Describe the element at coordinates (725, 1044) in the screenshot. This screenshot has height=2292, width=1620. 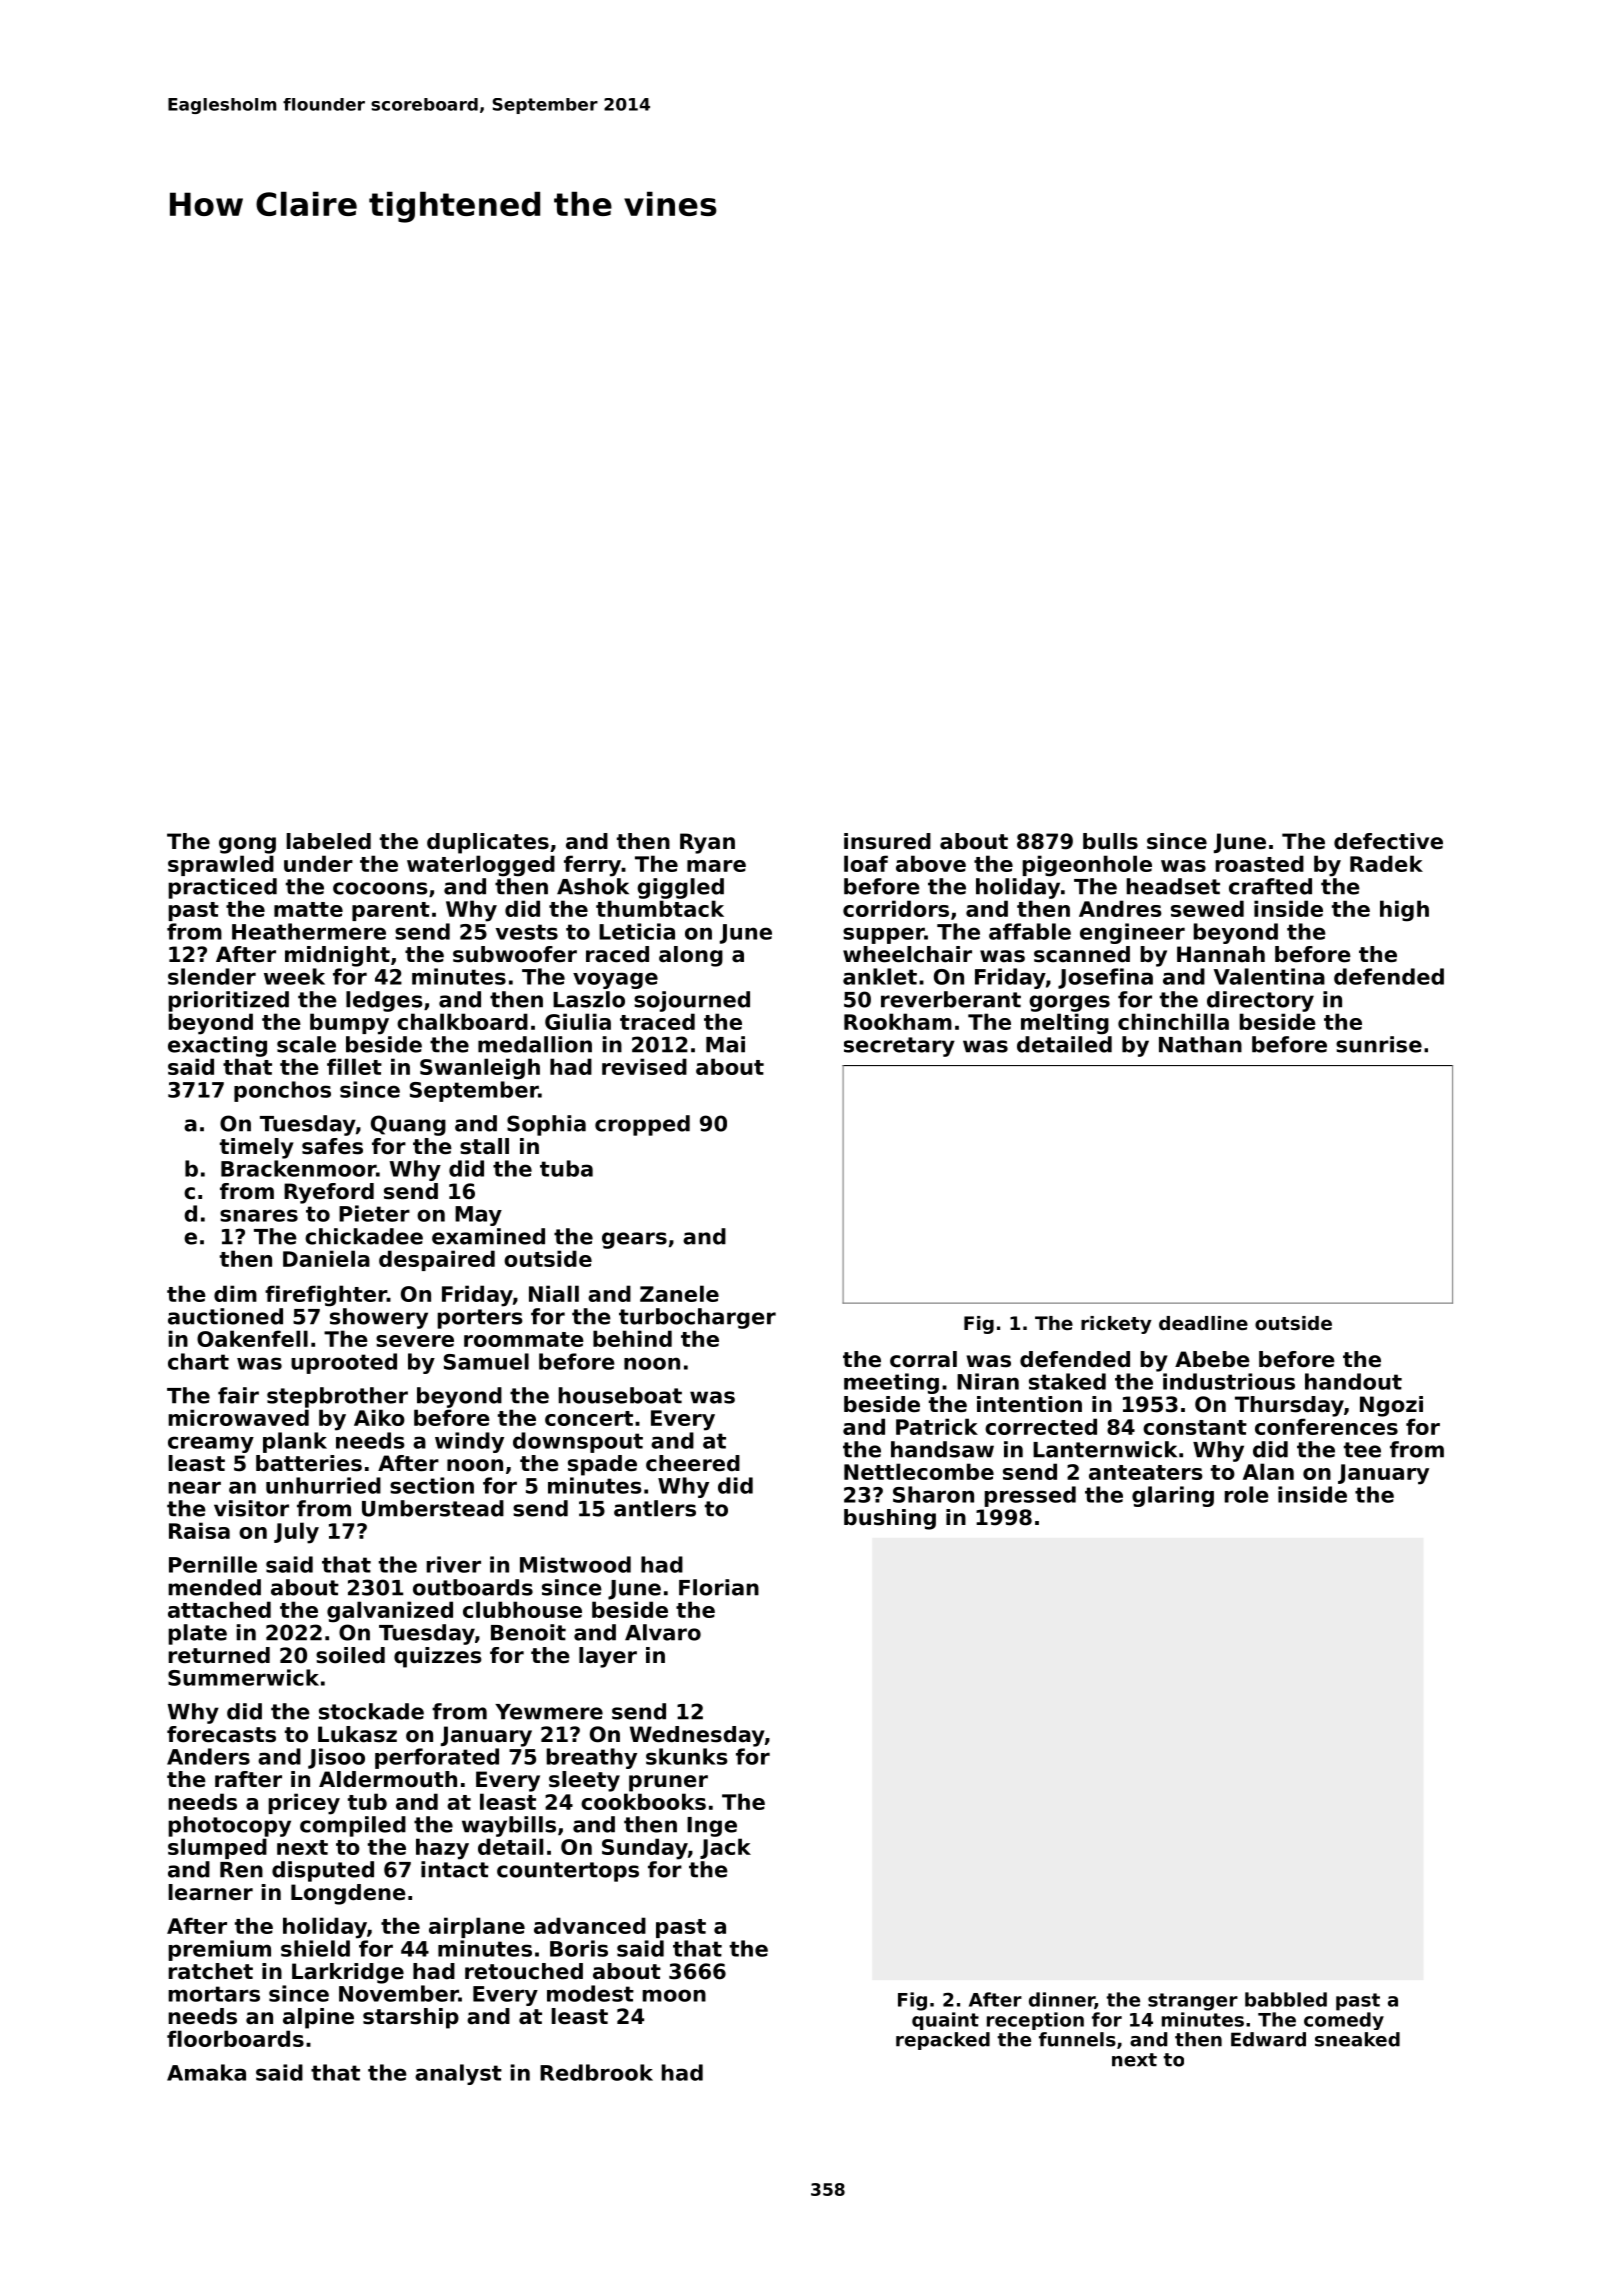
I see `Mai` at that location.
